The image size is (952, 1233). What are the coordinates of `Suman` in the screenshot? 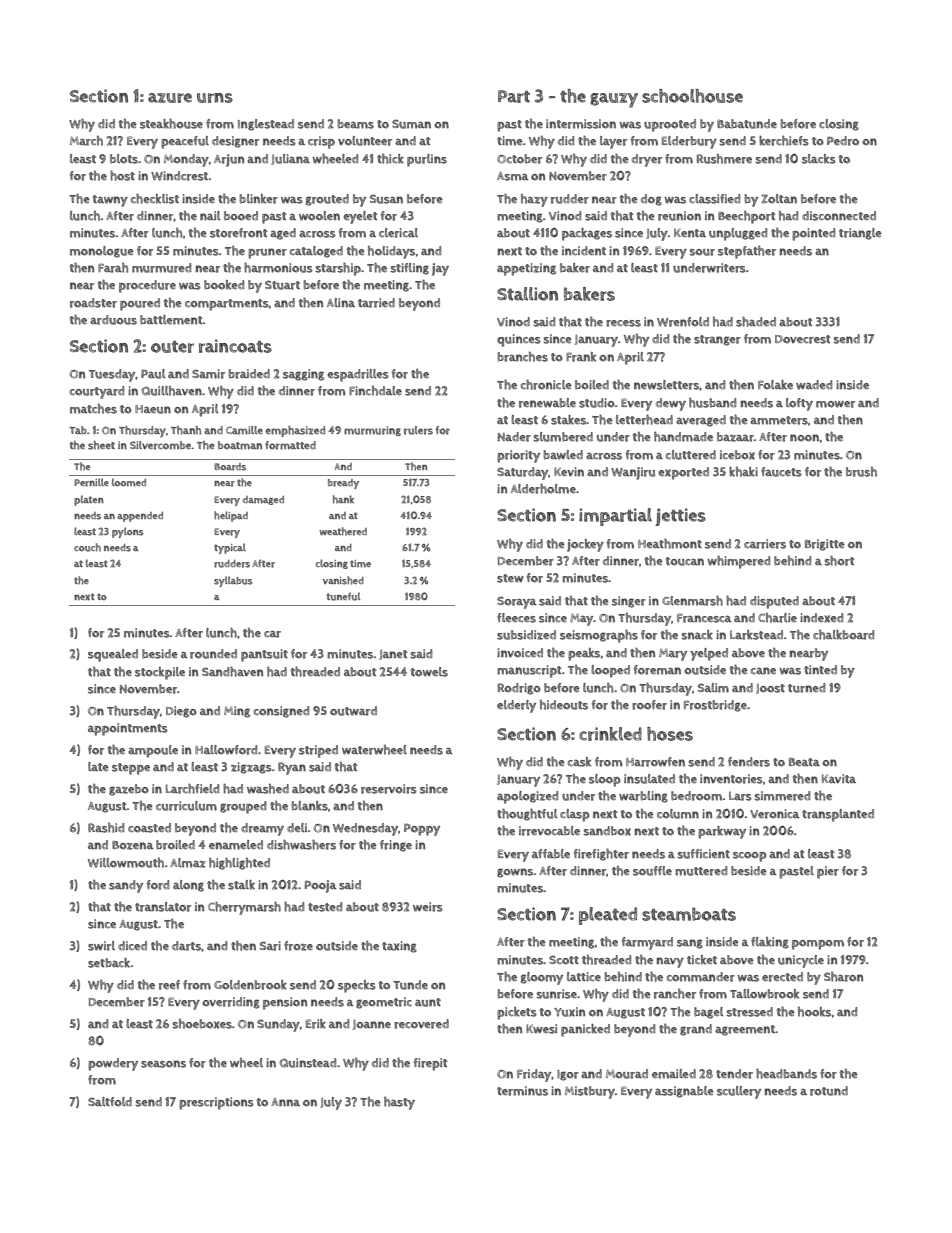 It's located at (411, 124).
